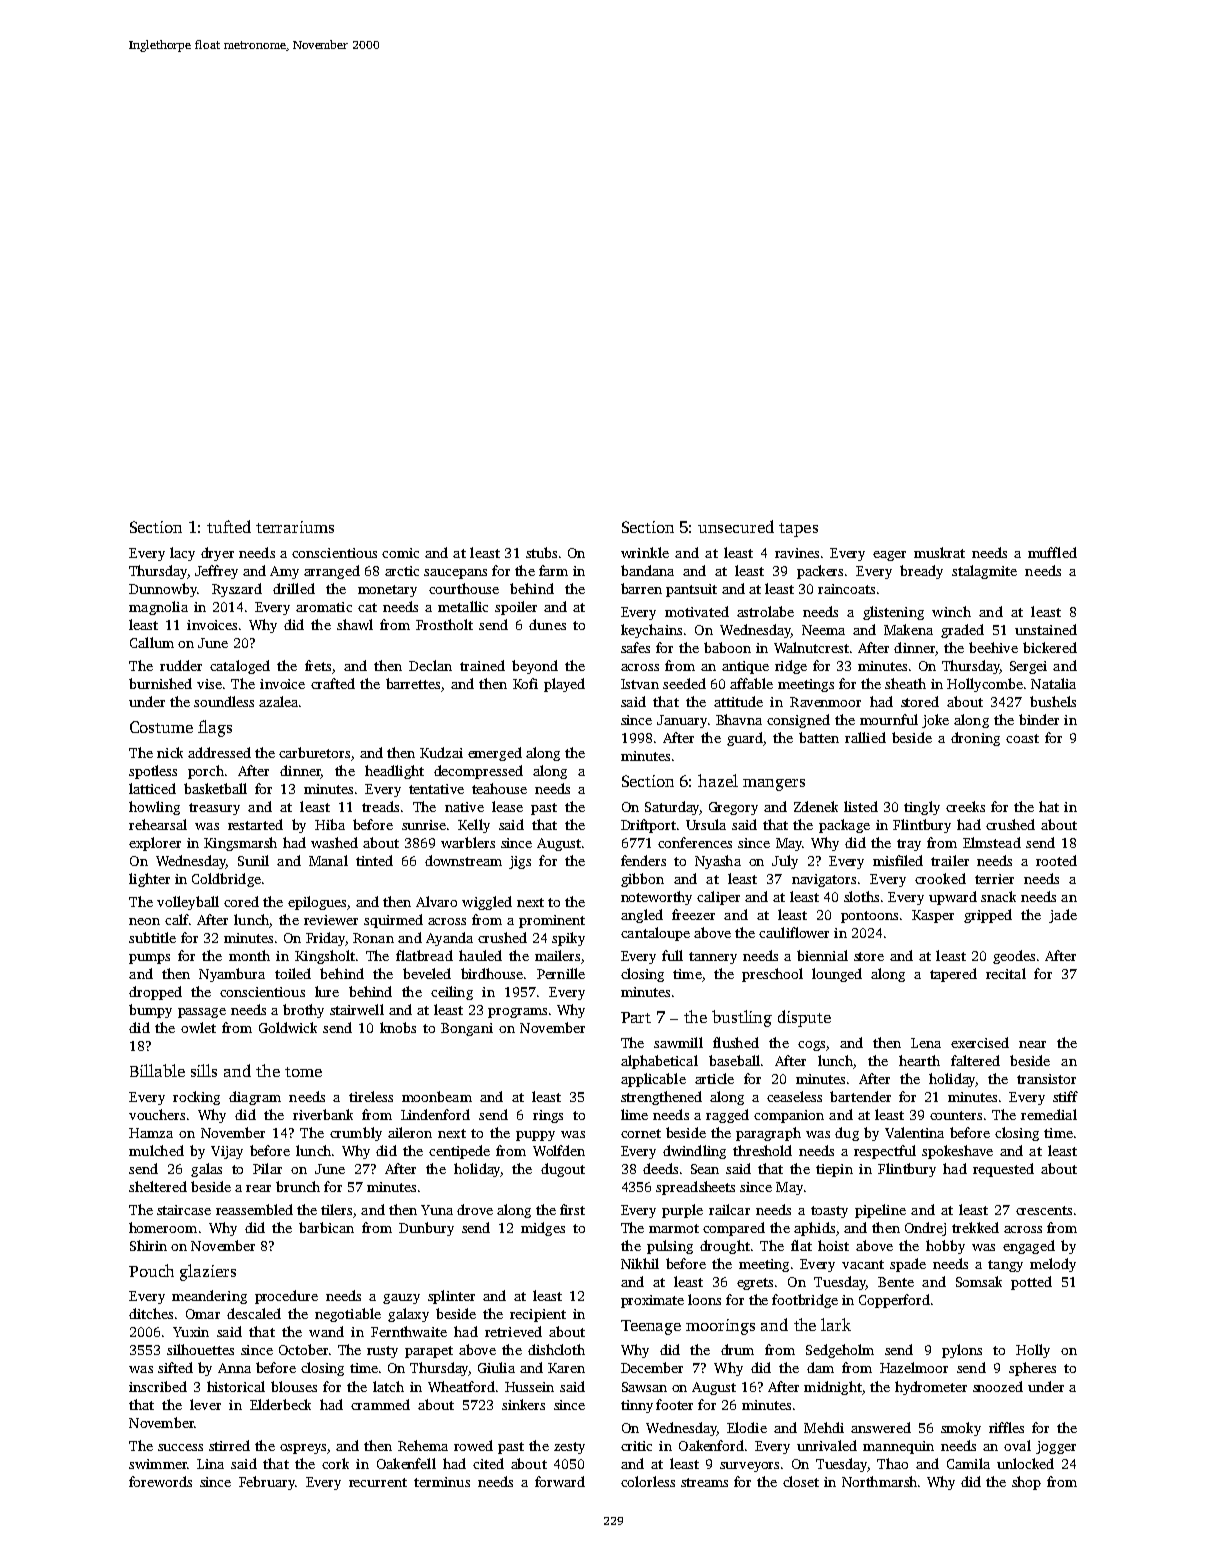 This page has width=1206, height=1561. I want to click on played, so click(564, 685).
